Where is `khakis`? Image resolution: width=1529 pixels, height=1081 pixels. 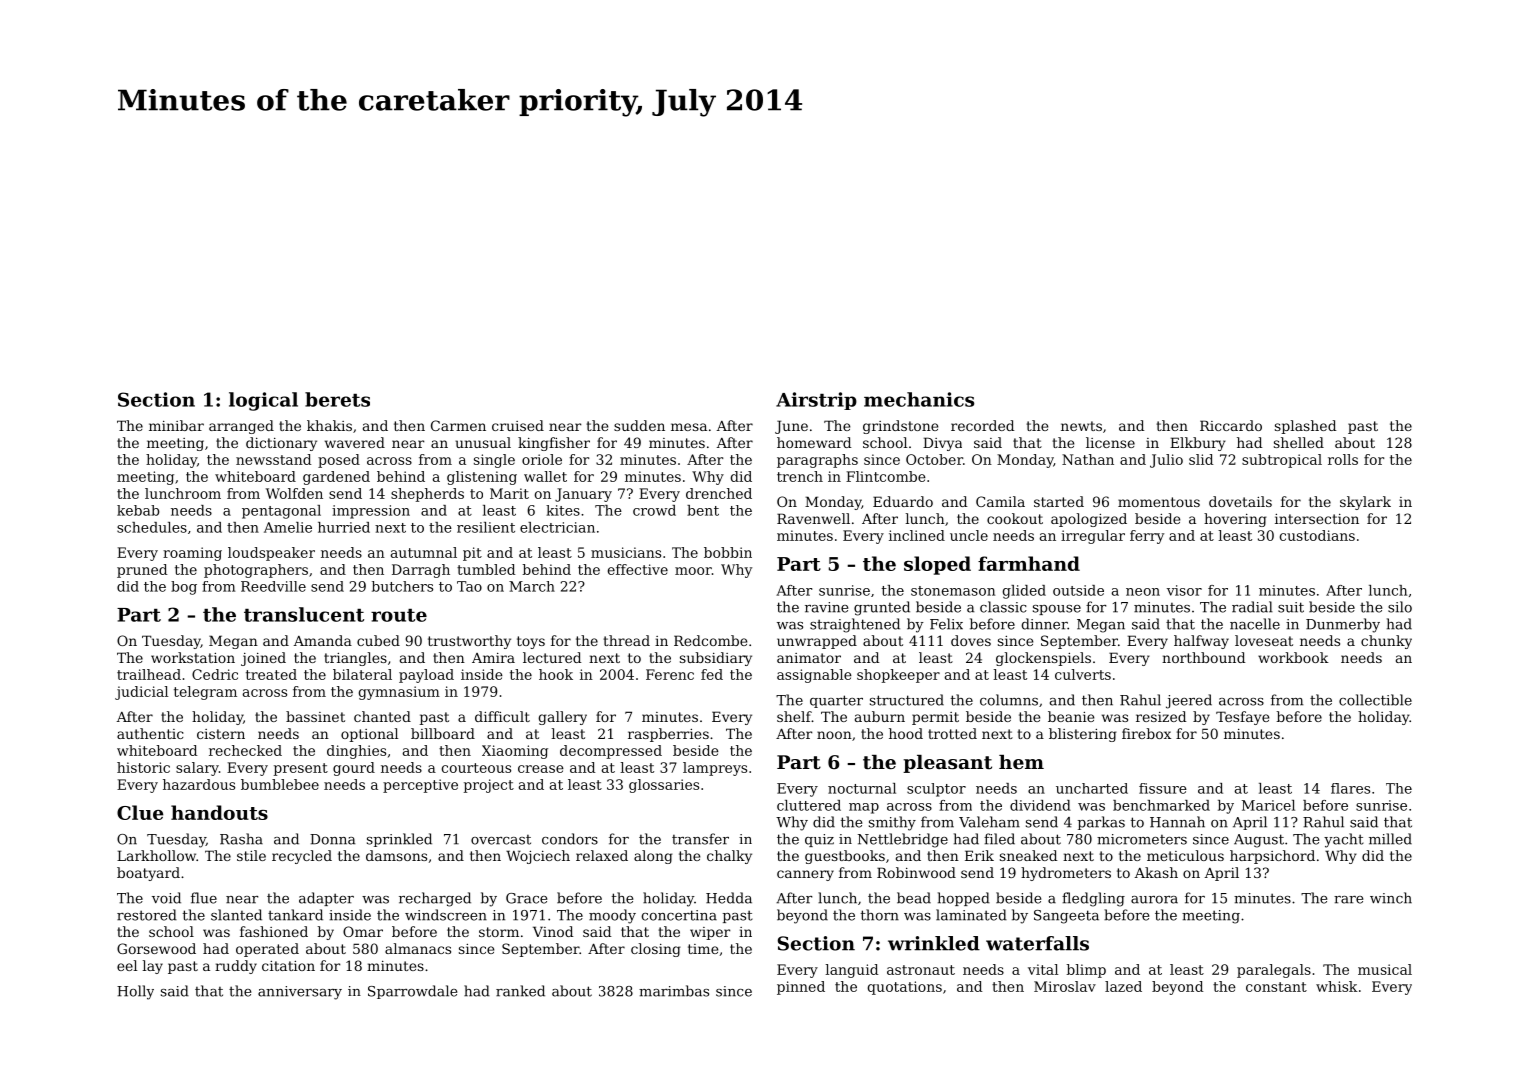
khakis is located at coordinates (329, 425).
